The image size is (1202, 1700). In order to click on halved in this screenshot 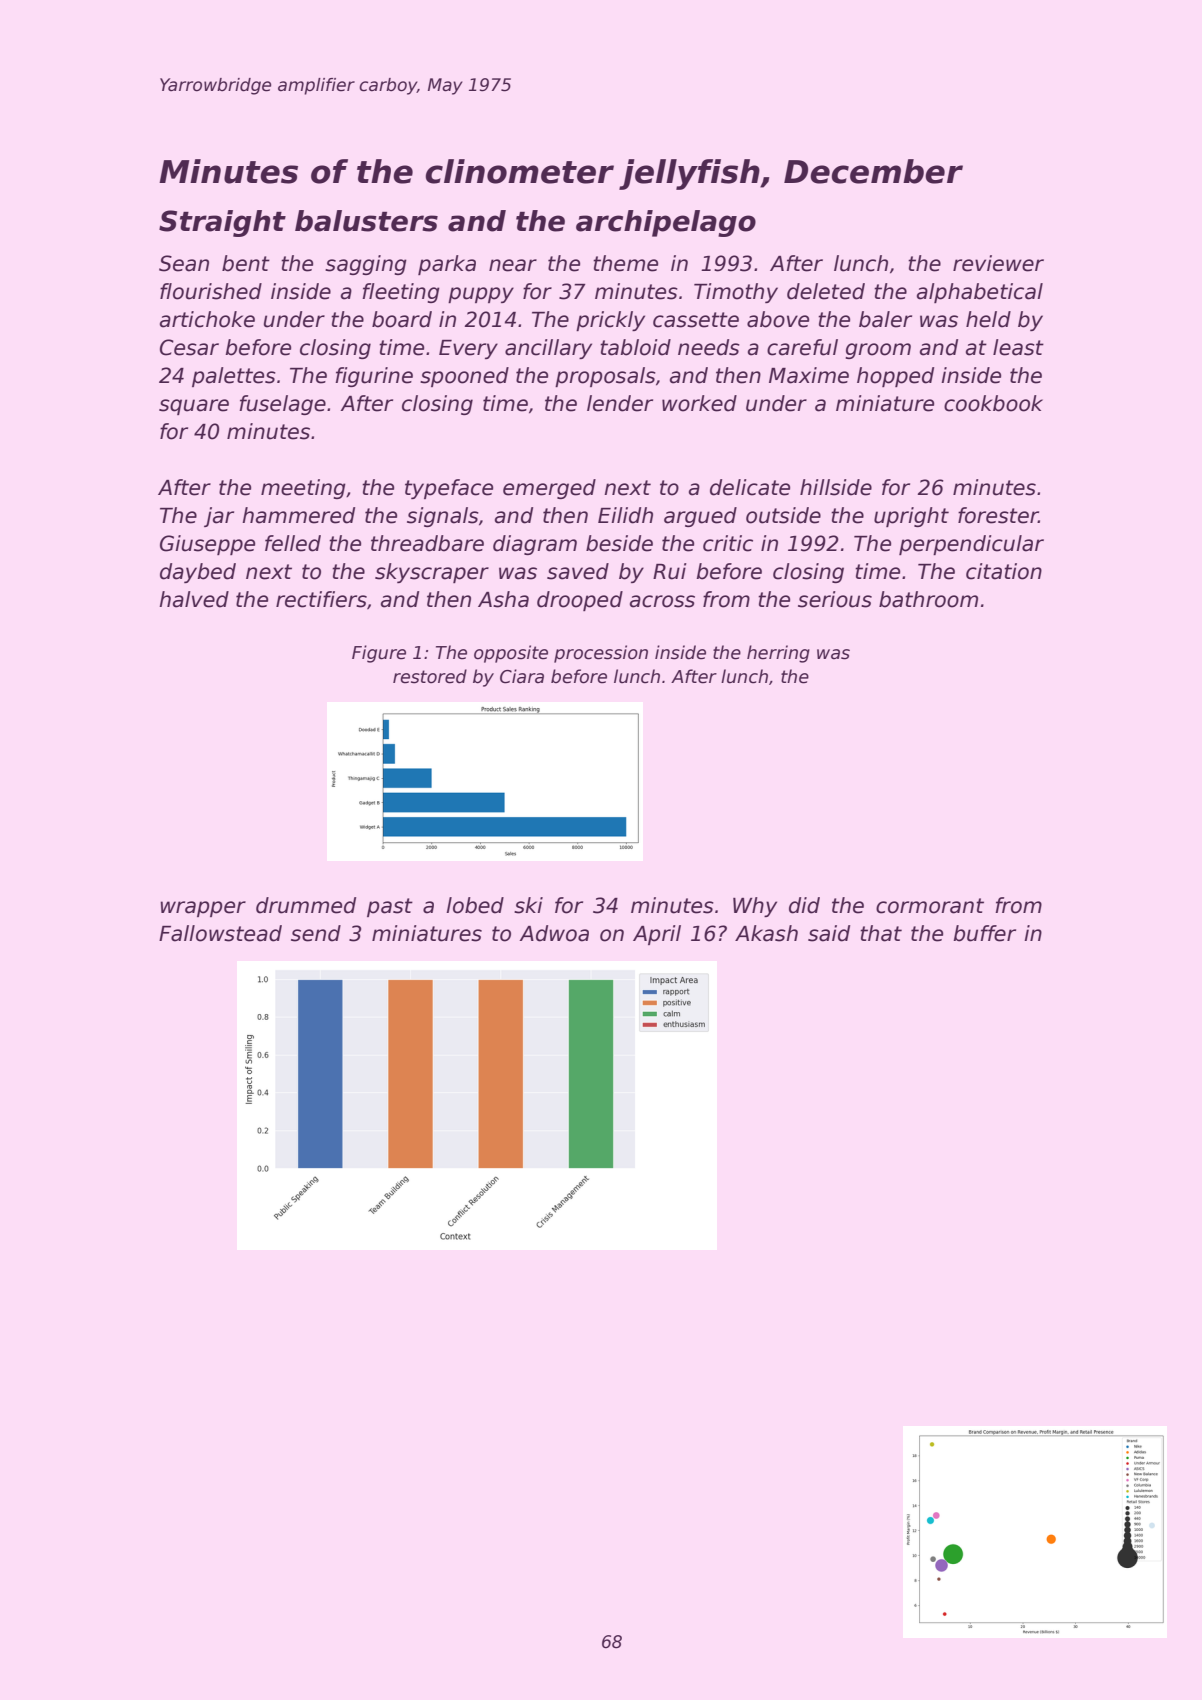, I will do `click(194, 599)`.
